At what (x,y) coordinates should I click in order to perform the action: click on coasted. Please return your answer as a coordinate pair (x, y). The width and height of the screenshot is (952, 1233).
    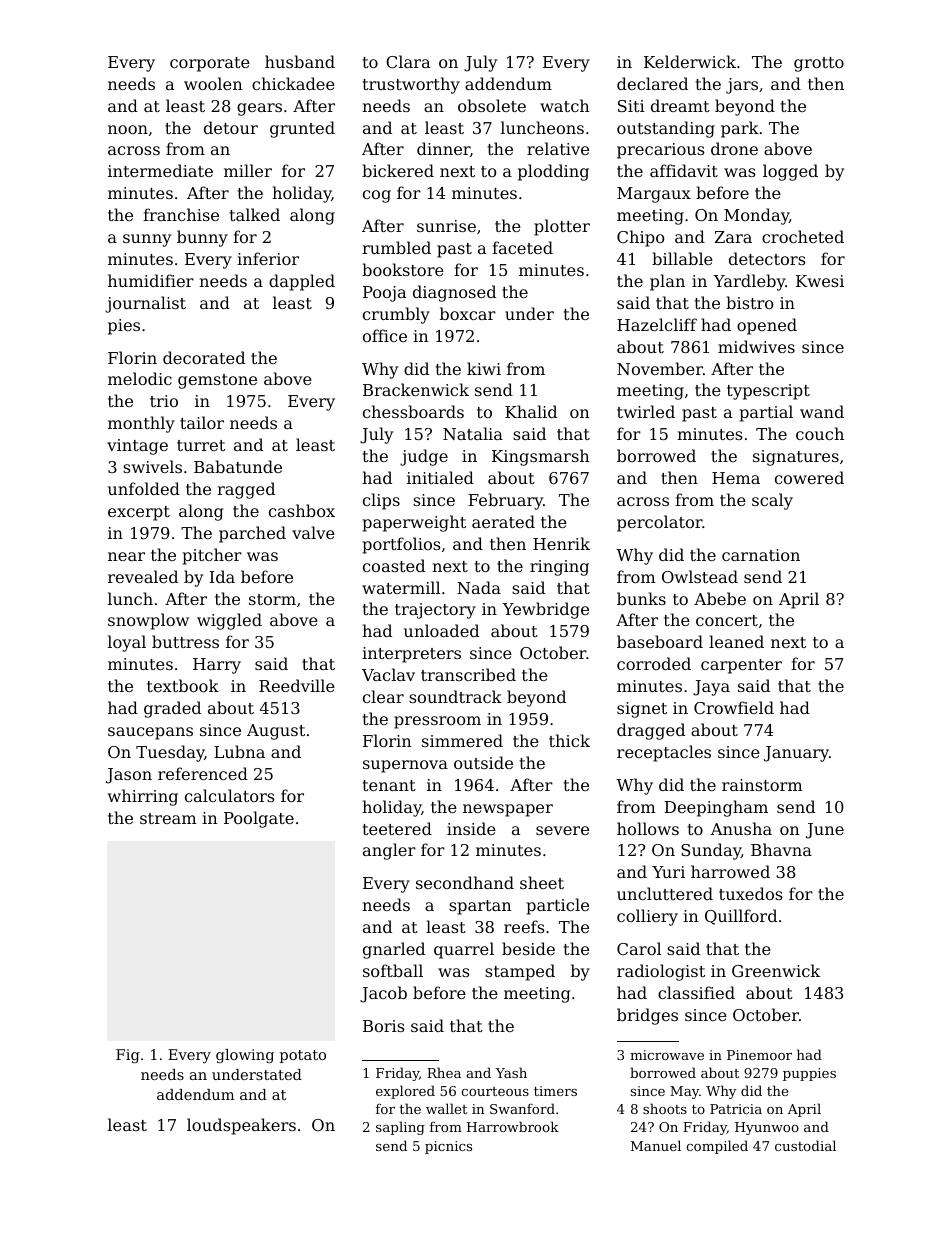
    Looking at the image, I should click on (394, 565).
